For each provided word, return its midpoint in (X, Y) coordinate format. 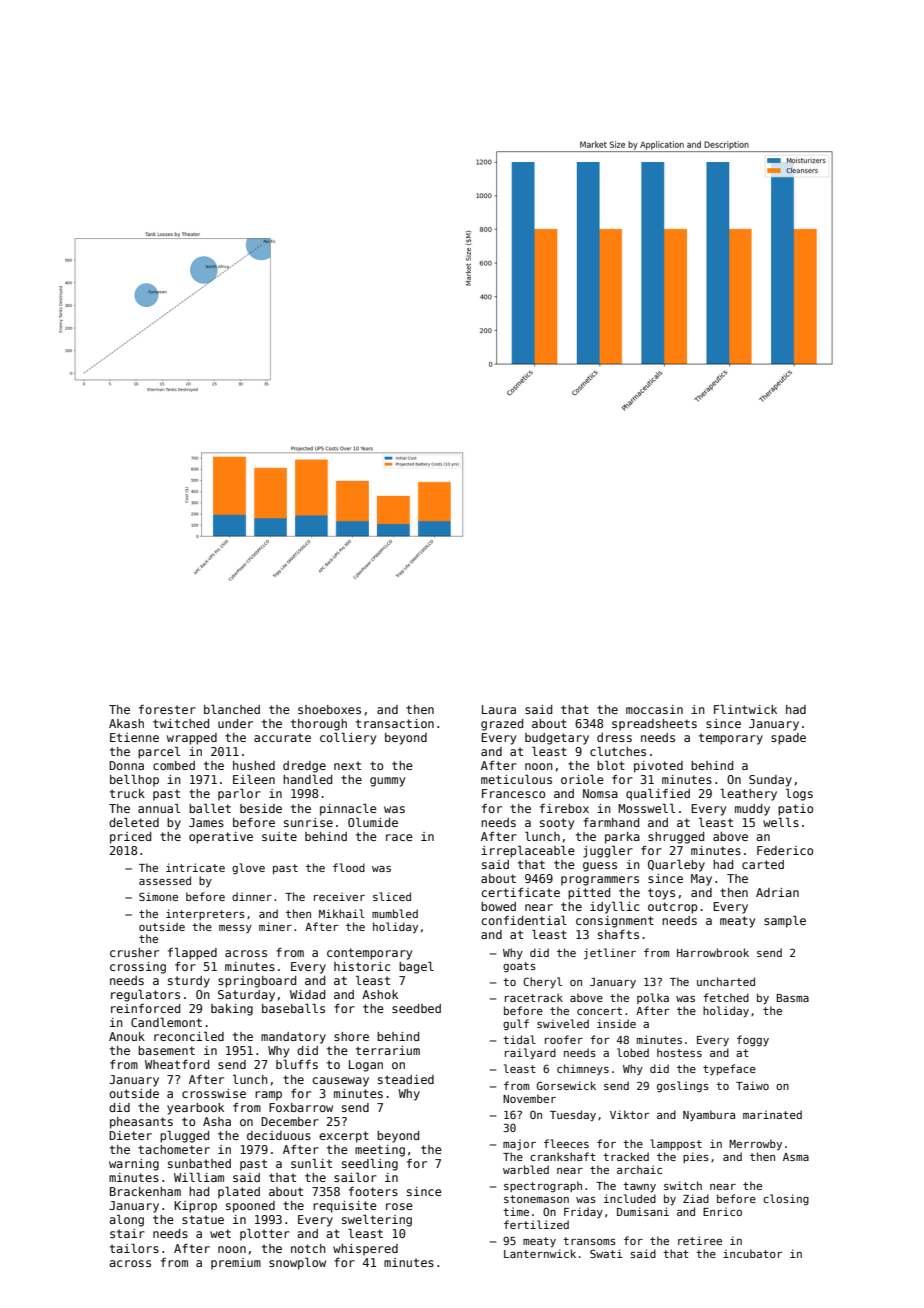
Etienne (134, 737)
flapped (192, 953)
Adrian (777, 892)
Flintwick (745, 709)
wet (220, 1233)
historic (362, 966)
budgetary (557, 739)
